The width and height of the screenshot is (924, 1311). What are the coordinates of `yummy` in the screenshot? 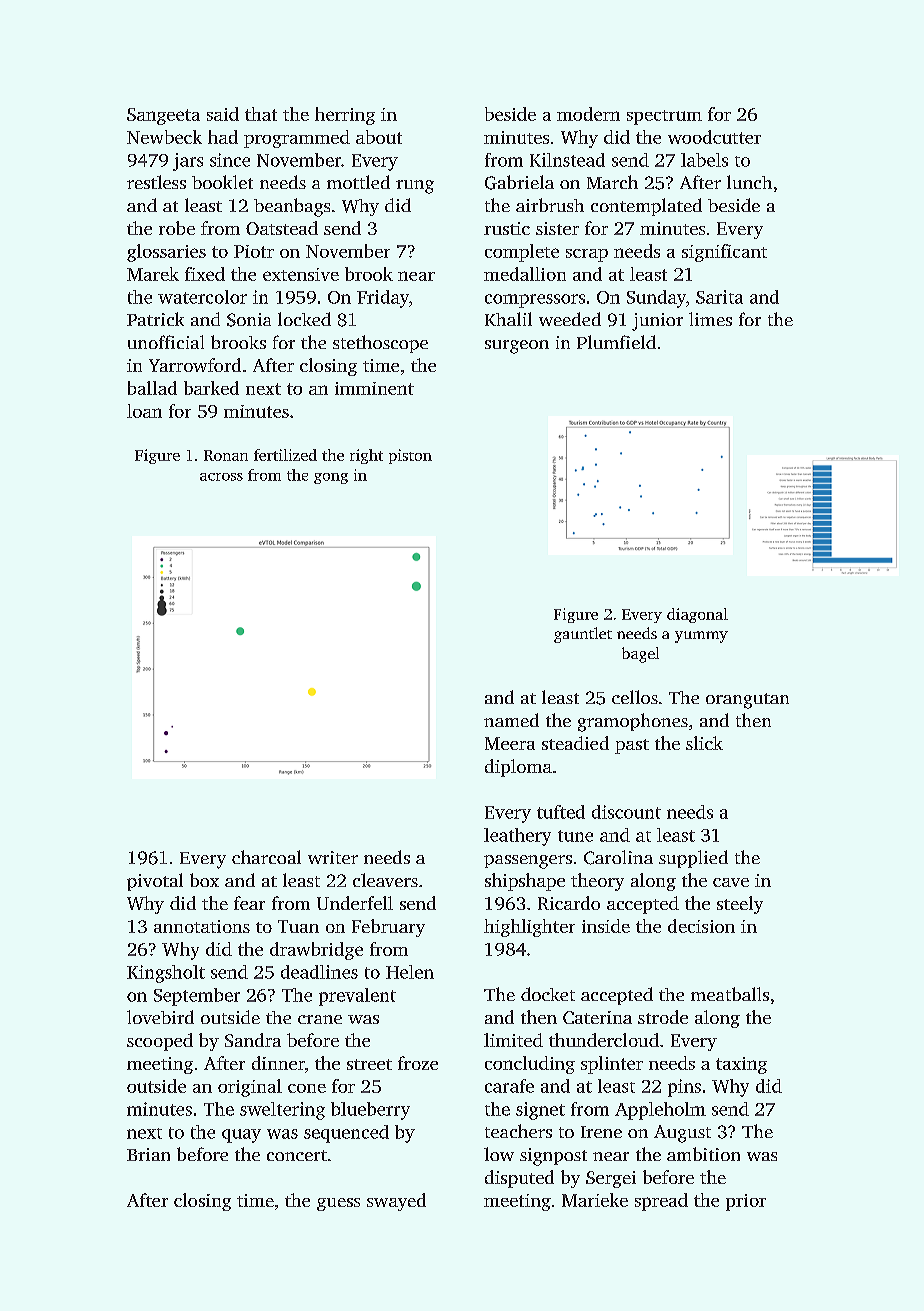 It's located at (701, 637).
